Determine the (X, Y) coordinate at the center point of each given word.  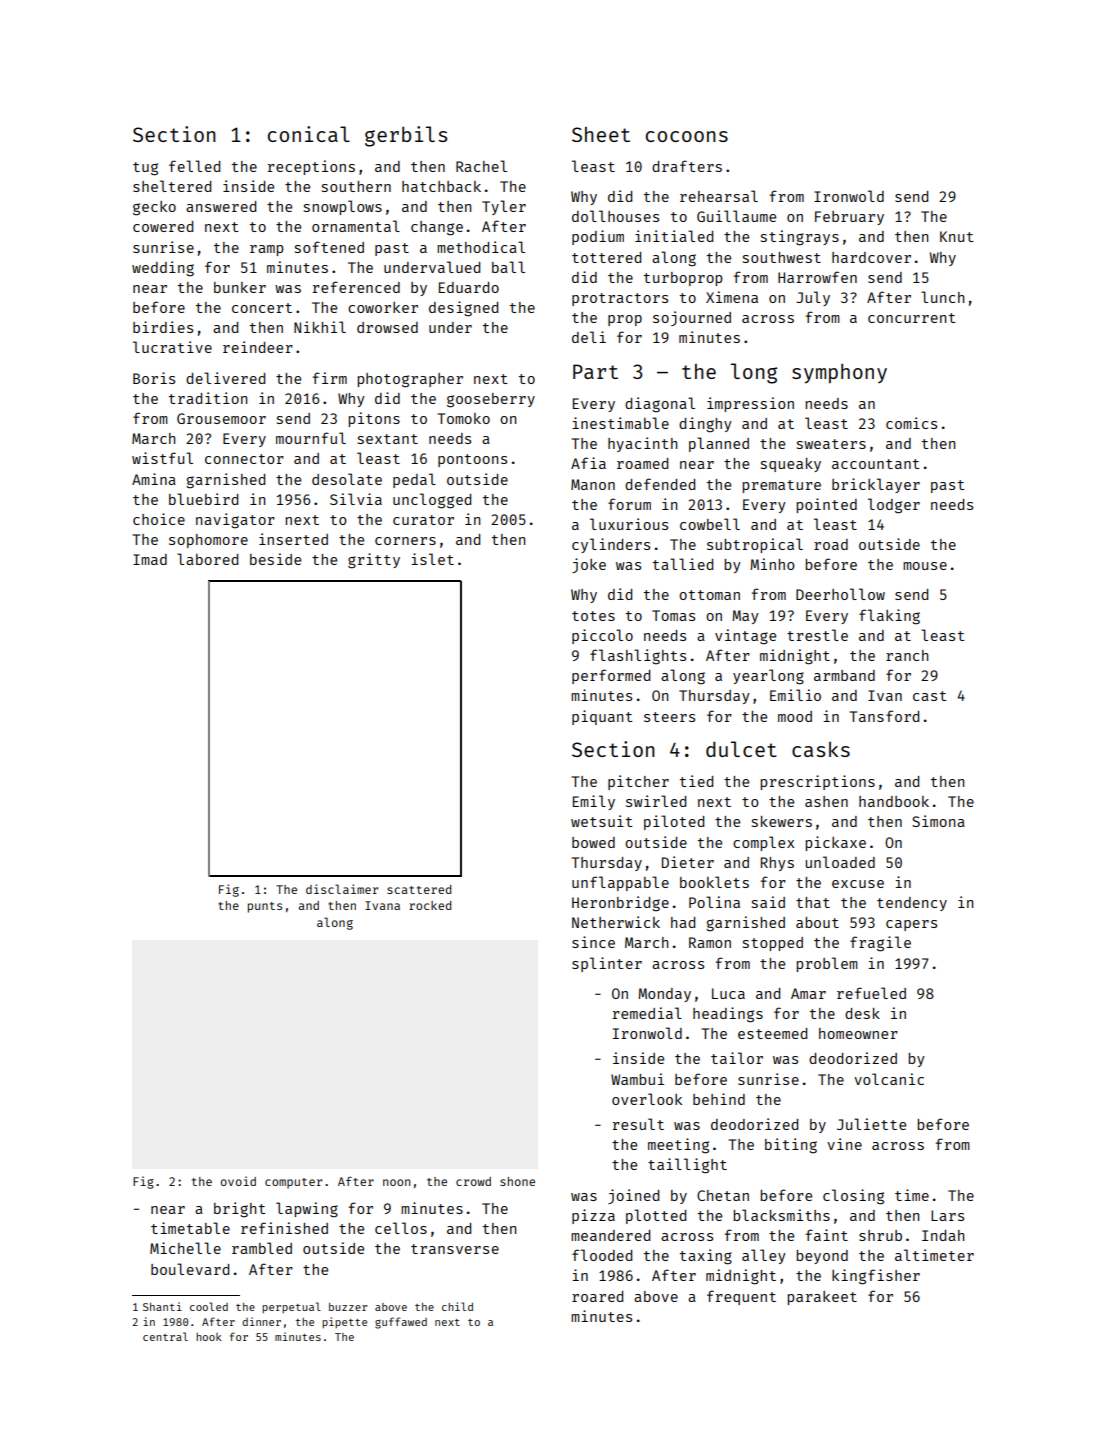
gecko (154, 208)
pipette (344, 1322)
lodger (894, 506)
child (457, 1306)
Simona (938, 821)
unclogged (432, 501)
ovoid (238, 1181)
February (849, 218)
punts (265, 907)
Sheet (601, 134)
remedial (647, 1013)
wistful (162, 458)
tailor (737, 1058)
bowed (593, 842)
